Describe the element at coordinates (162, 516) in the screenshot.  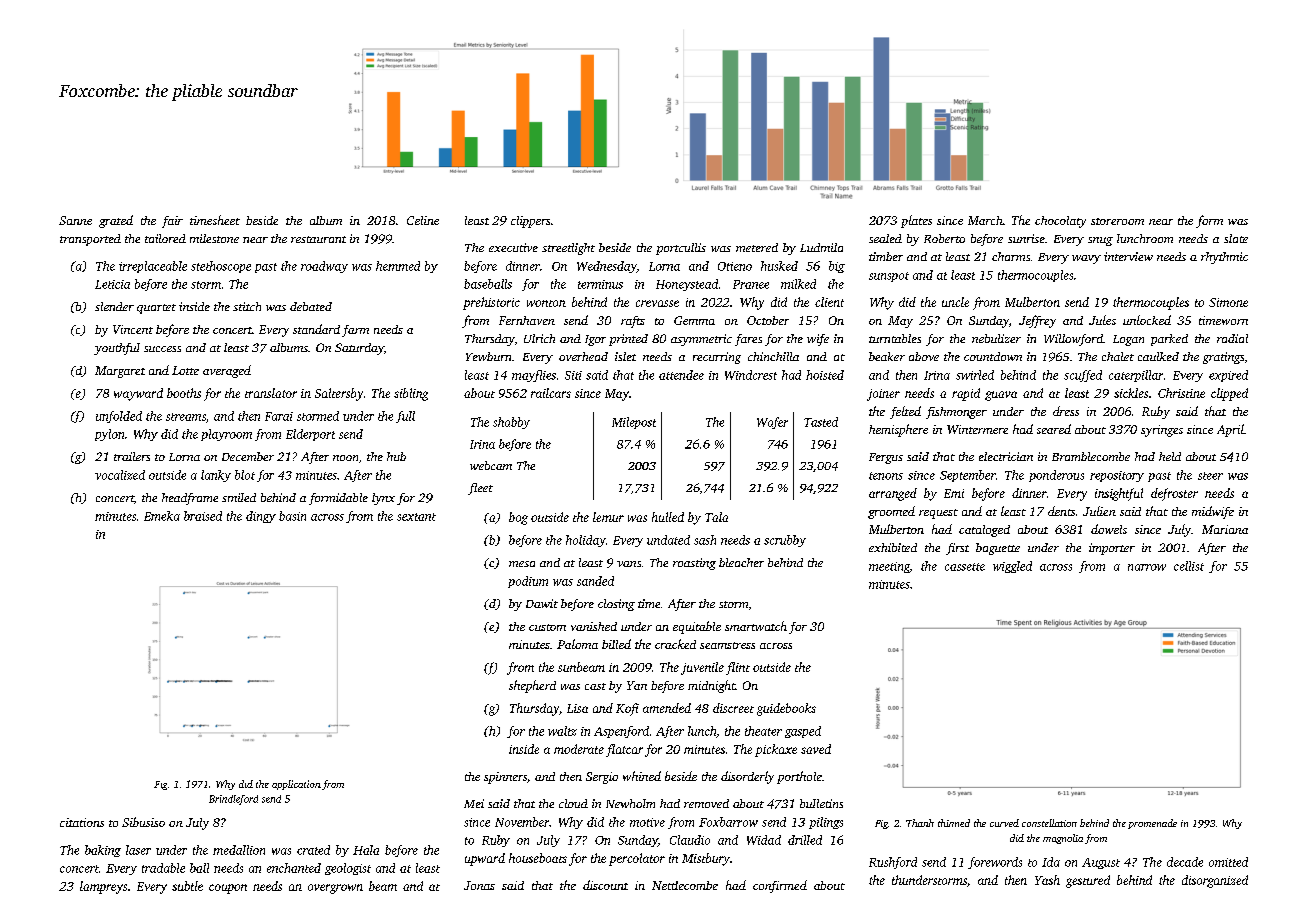
I see `Emeka` at that location.
